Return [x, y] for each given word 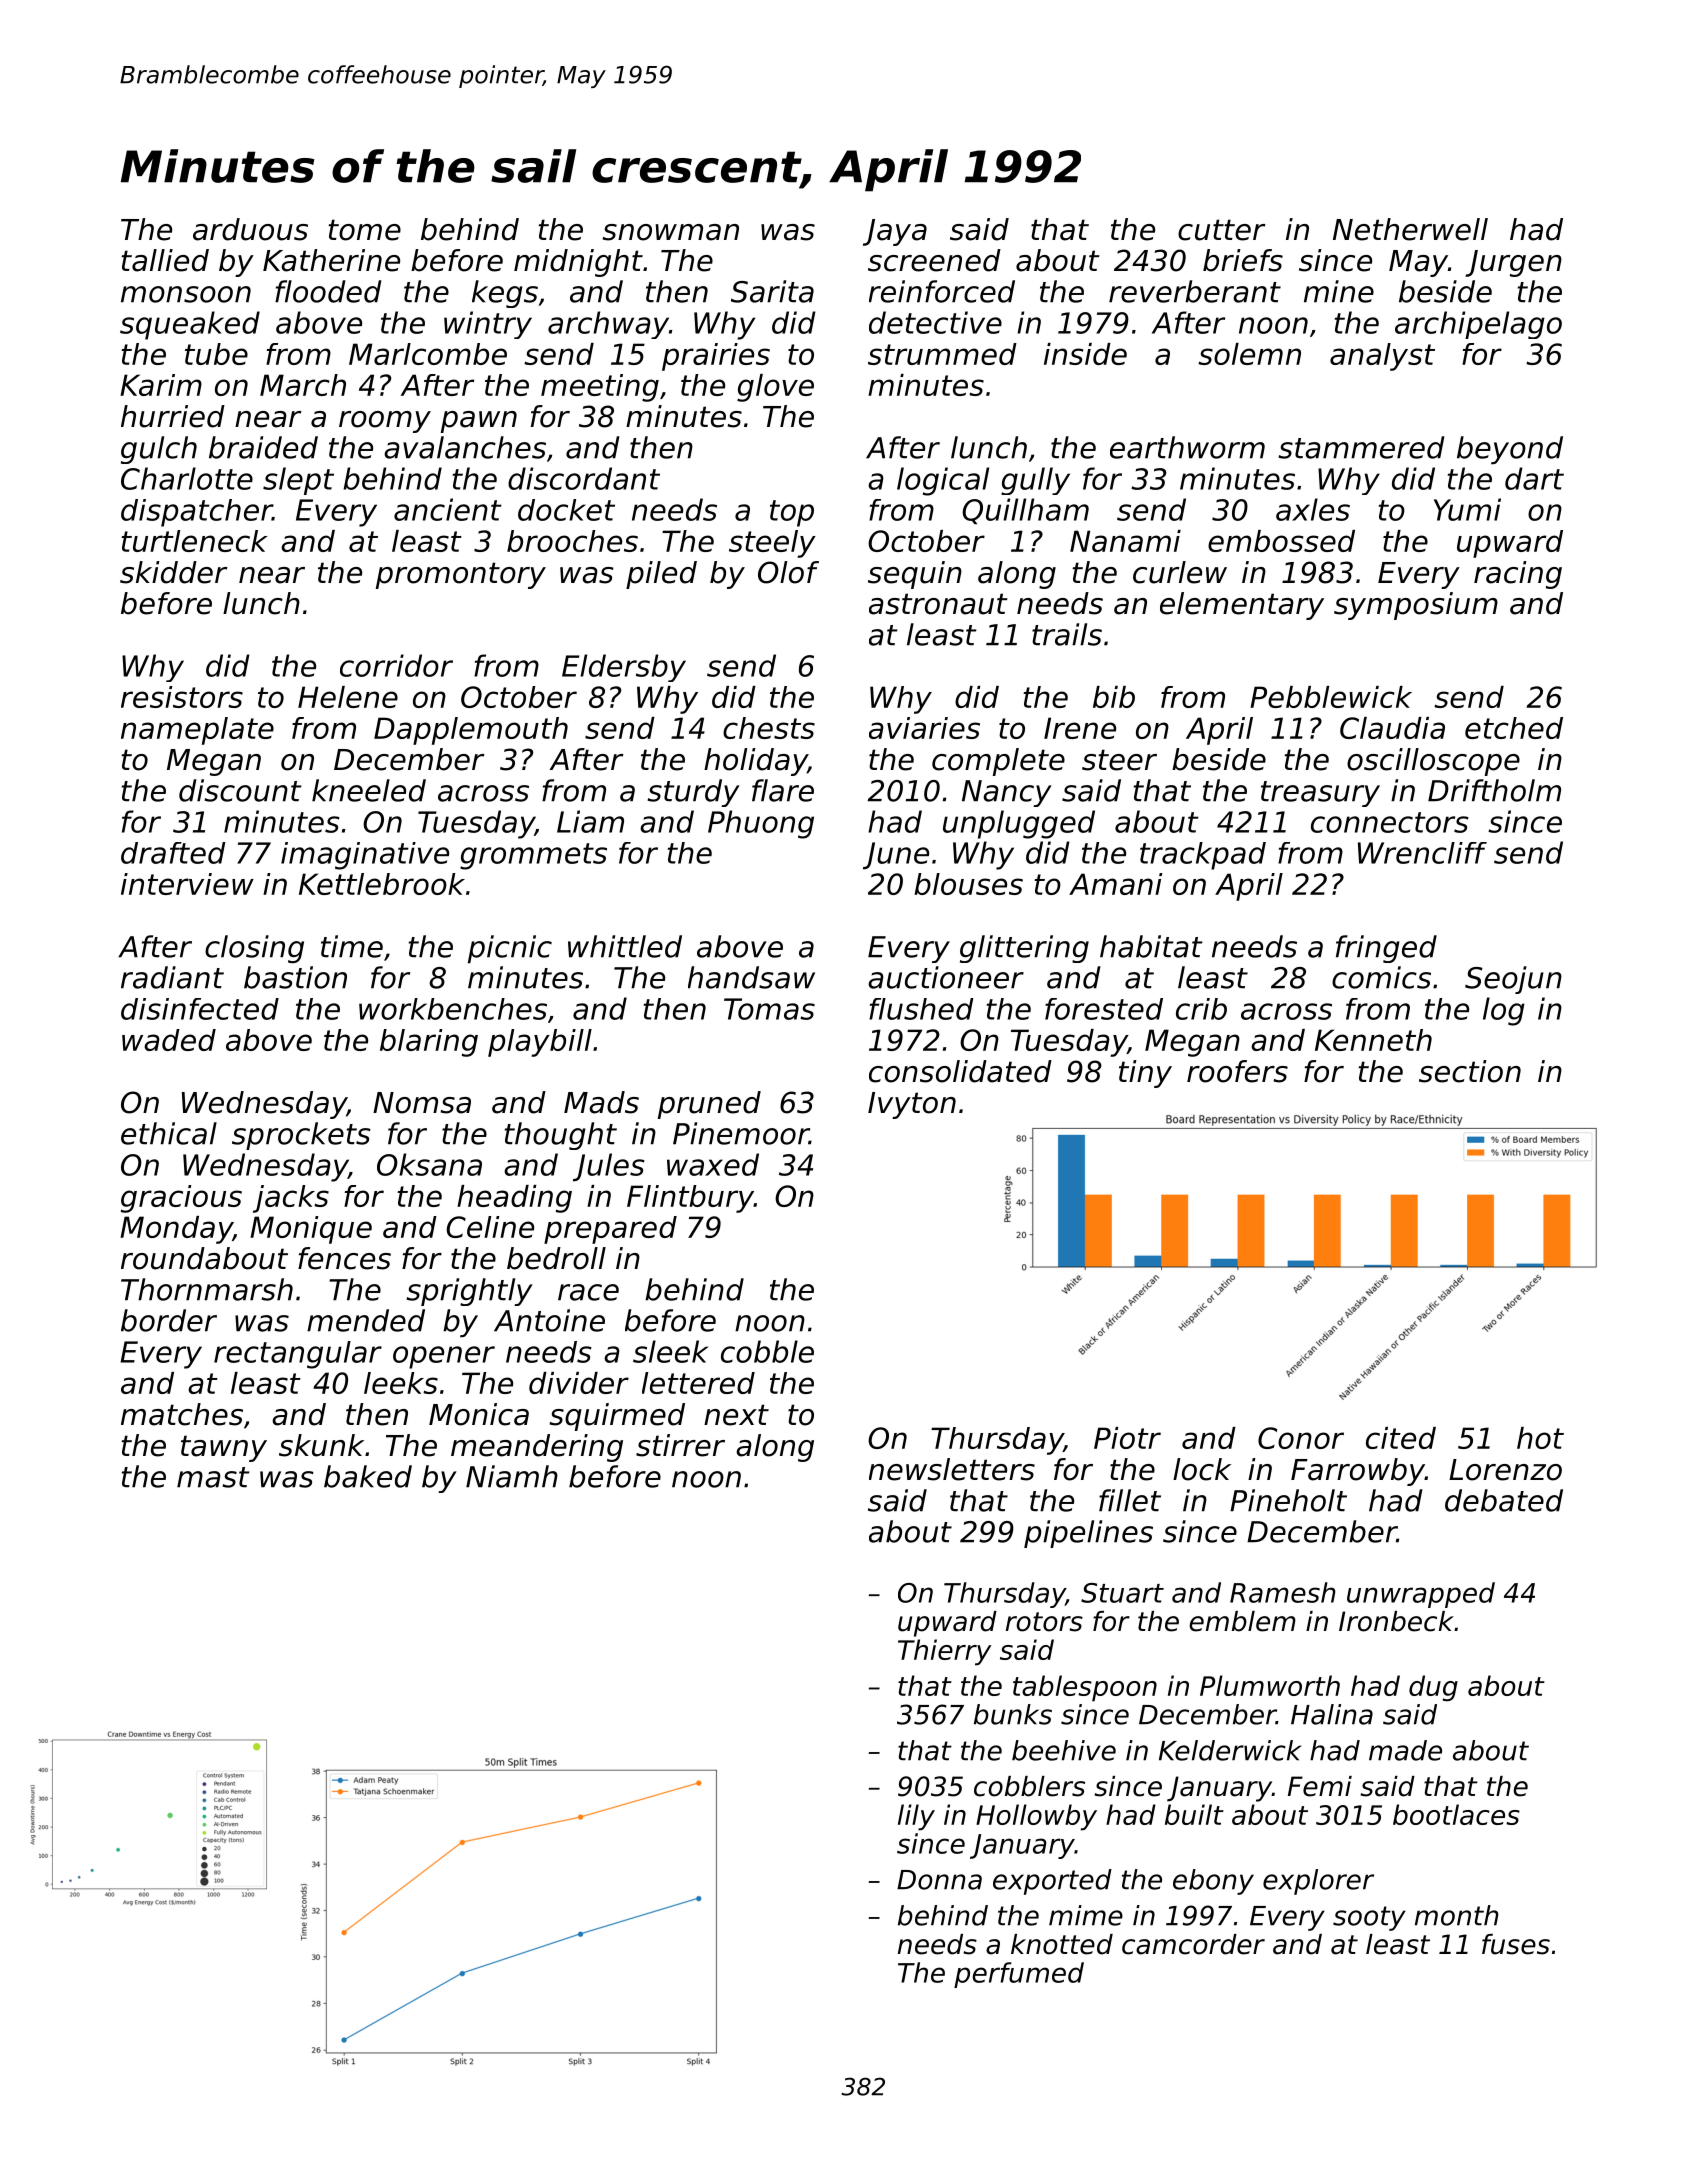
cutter [1222, 230]
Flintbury [690, 1199]
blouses [968, 884]
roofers [1237, 1071]
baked [368, 1476]
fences [344, 1258]
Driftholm [1494, 790]
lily [916, 1817]
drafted [173, 853]
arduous [250, 229]
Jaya [895, 232]
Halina [1332, 1714]
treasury [1320, 794]
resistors [182, 697]
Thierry [944, 1652]
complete [998, 762]
